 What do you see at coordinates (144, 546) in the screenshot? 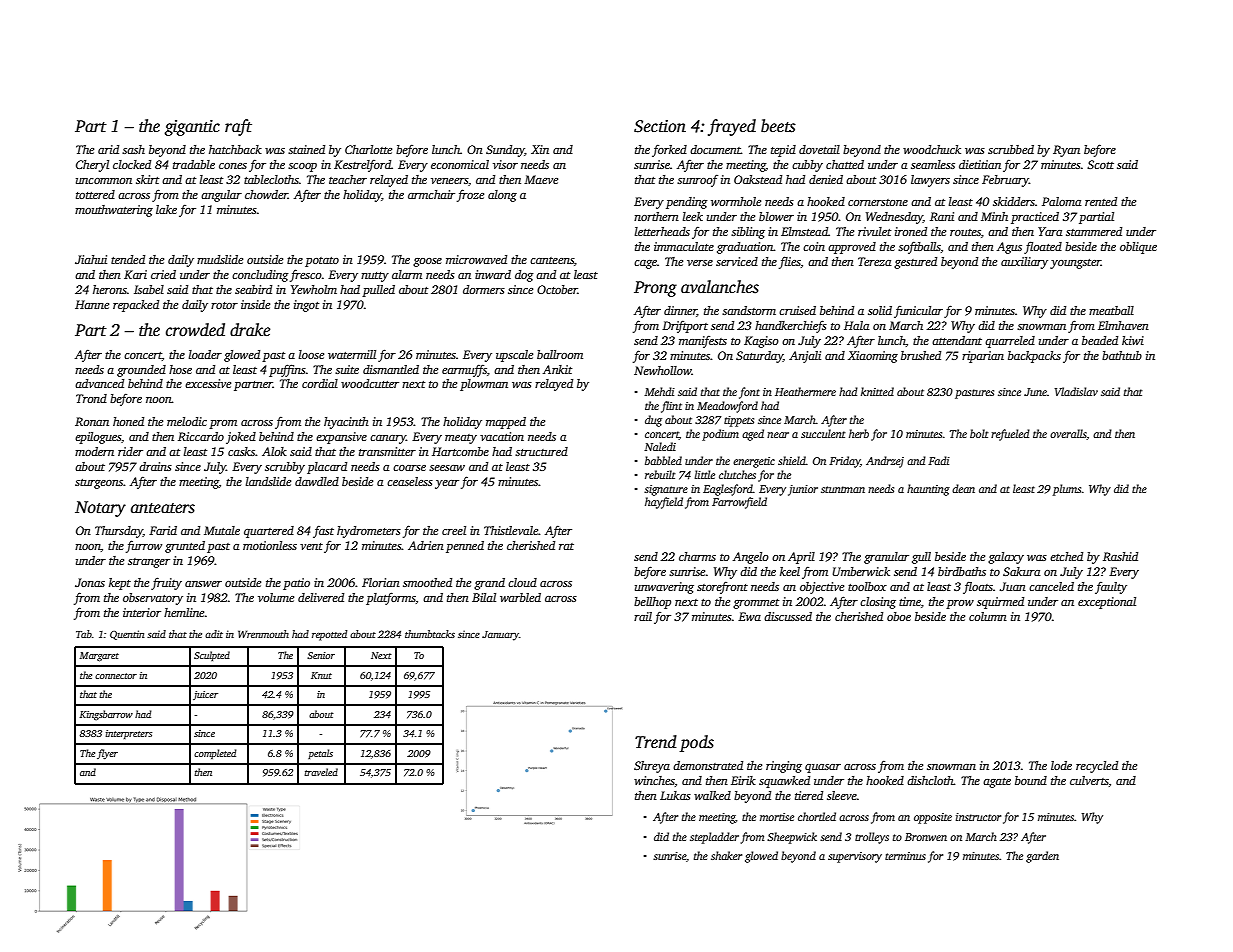
I see `furrow` at bounding box center [144, 546].
